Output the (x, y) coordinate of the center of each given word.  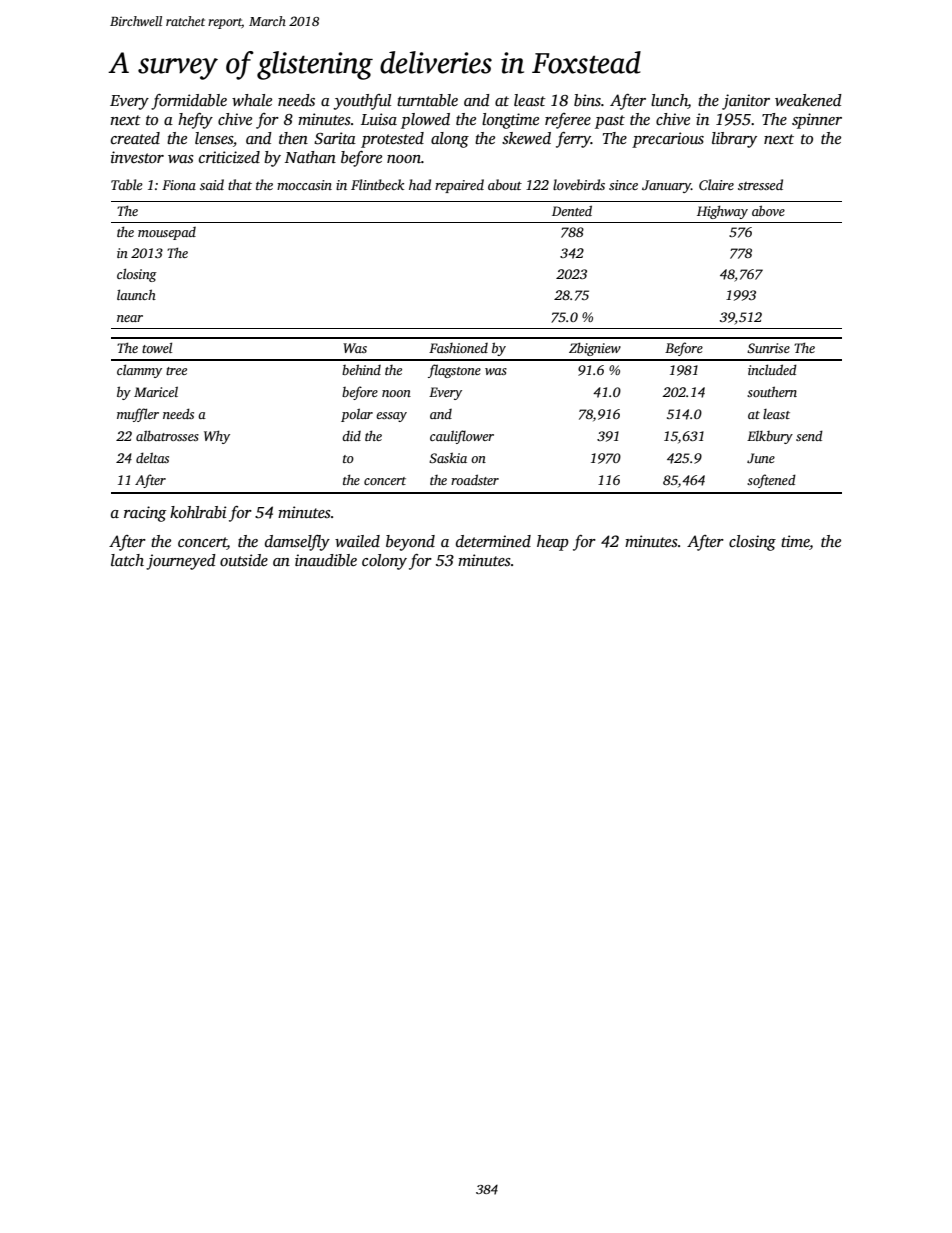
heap (553, 543)
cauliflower (462, 437)
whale (252, 100)
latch (127, 560)
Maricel (156, 391)
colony (384, 562)
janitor (746, 102)
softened (771, 481)
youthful (362, 102)
